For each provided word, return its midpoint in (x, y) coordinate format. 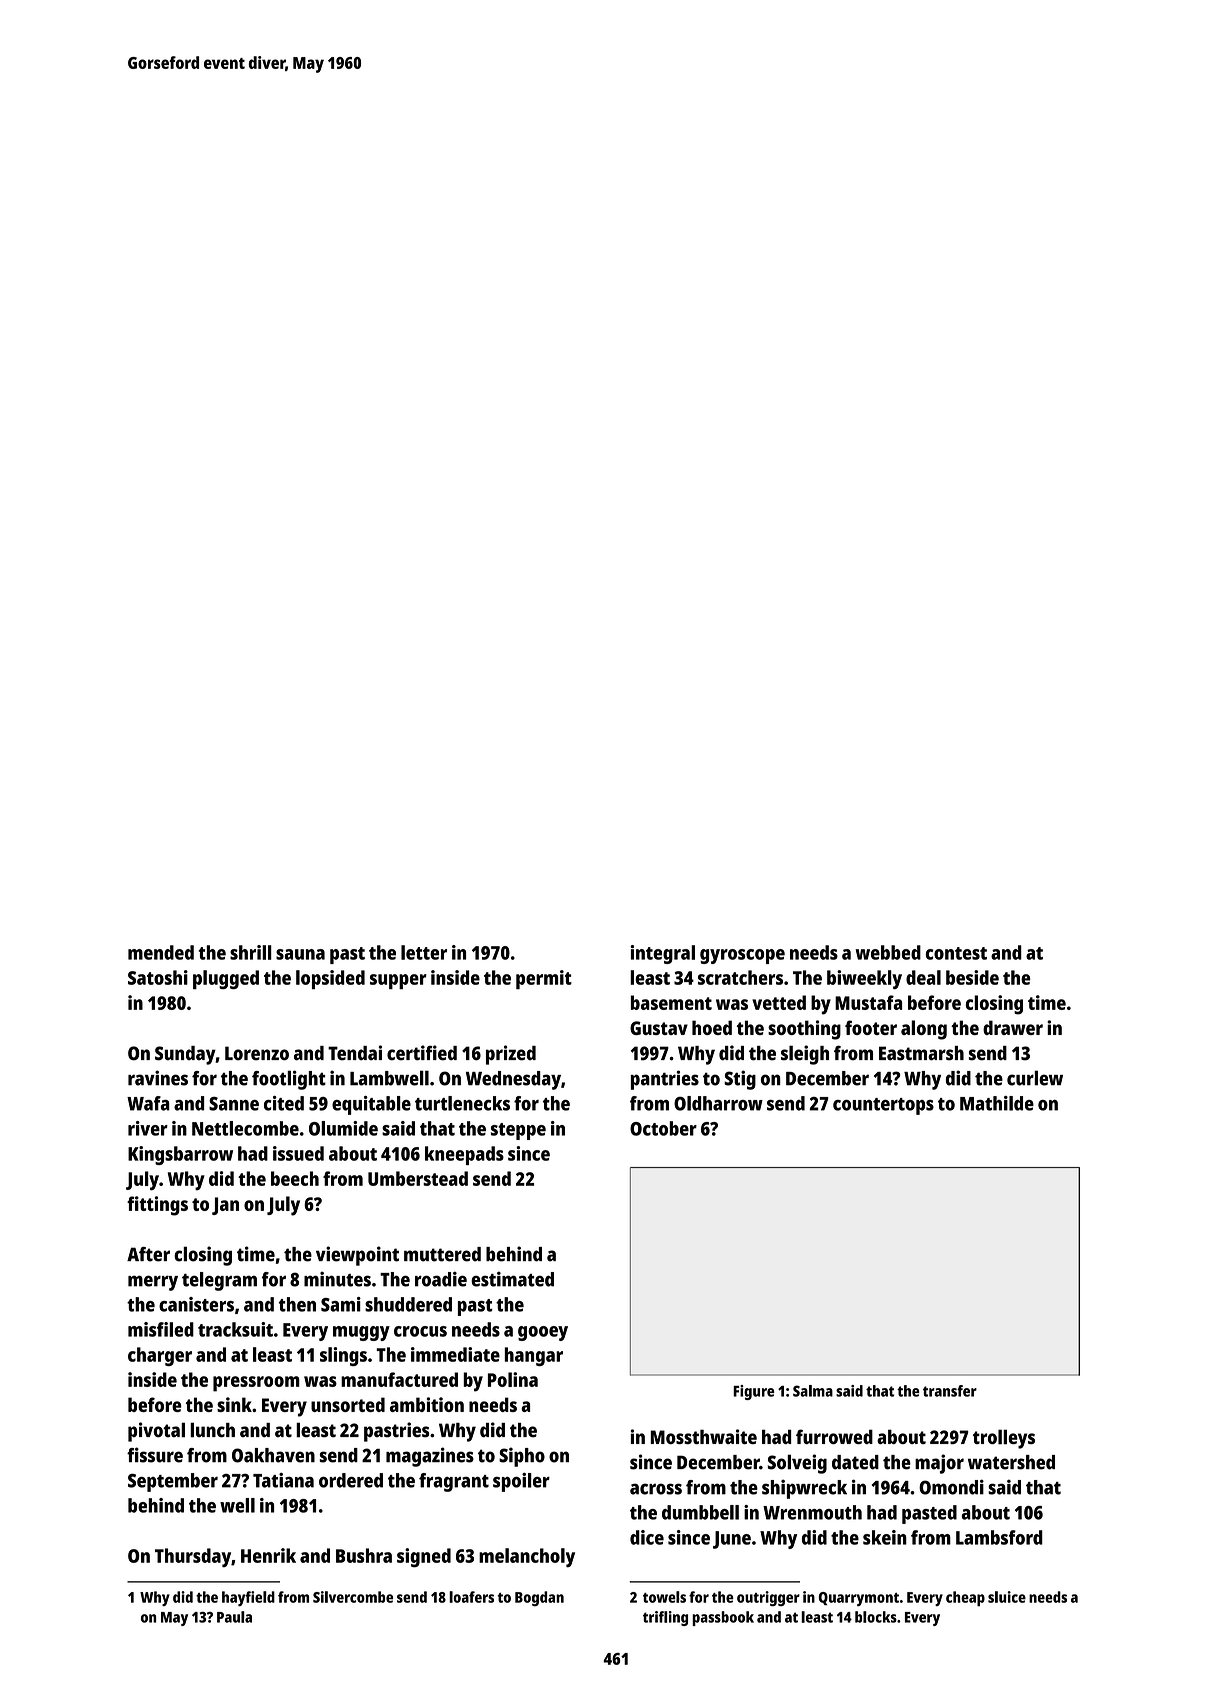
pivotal (156, 1432)
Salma (813, 1391)
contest (956, 953)
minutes (337, 1279)
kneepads (464, 1155)
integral (662, 954)
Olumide (343, 1128)
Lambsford (999, 1537)
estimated (512, 1279)
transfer (950, 1391)
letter (424, 952)
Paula (234, 1617)
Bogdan (539, 1598)
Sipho (522, 1457)
